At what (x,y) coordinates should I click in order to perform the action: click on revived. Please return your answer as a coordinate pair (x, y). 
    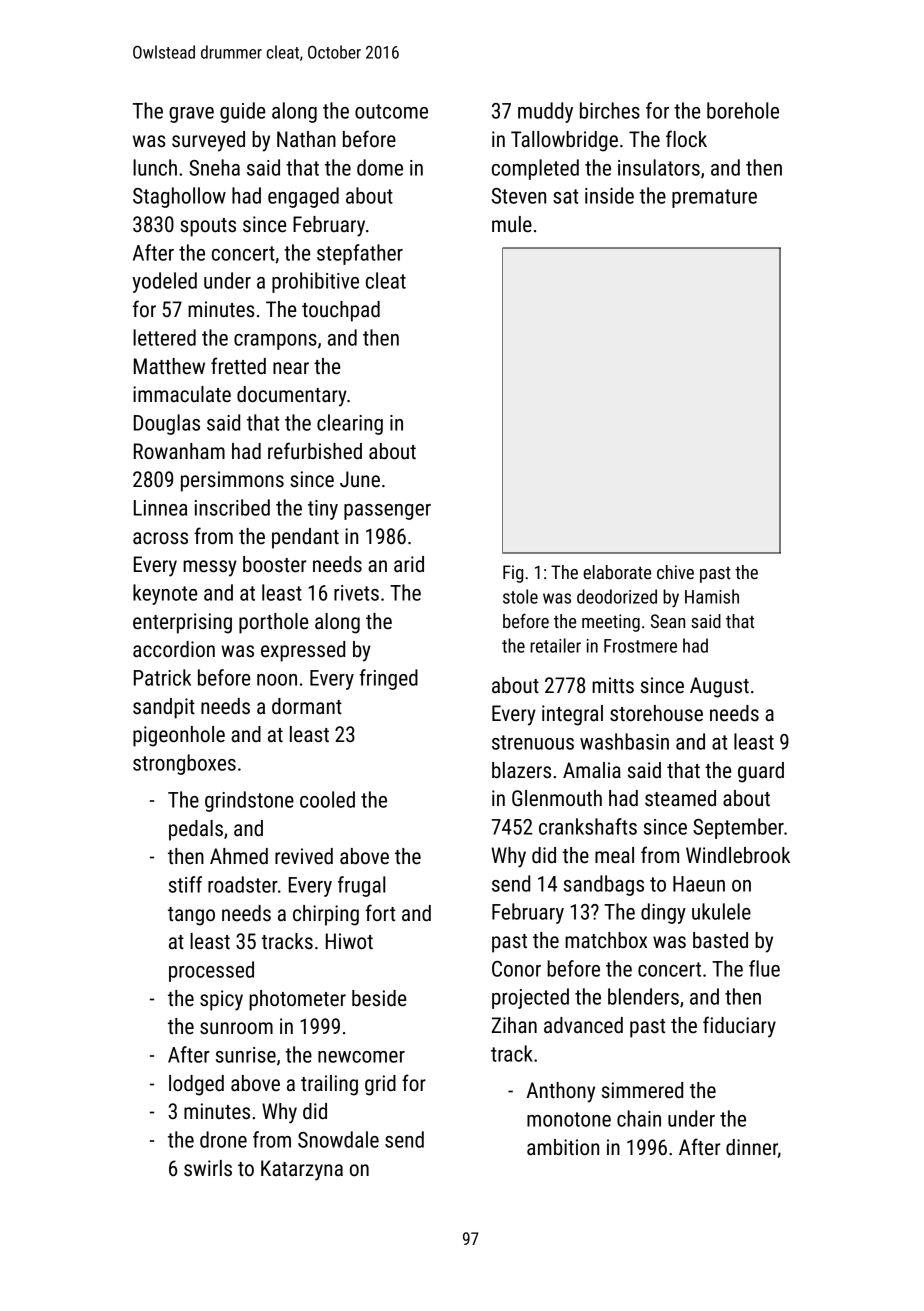
    Looking at the image, I should click on (304, 856).
